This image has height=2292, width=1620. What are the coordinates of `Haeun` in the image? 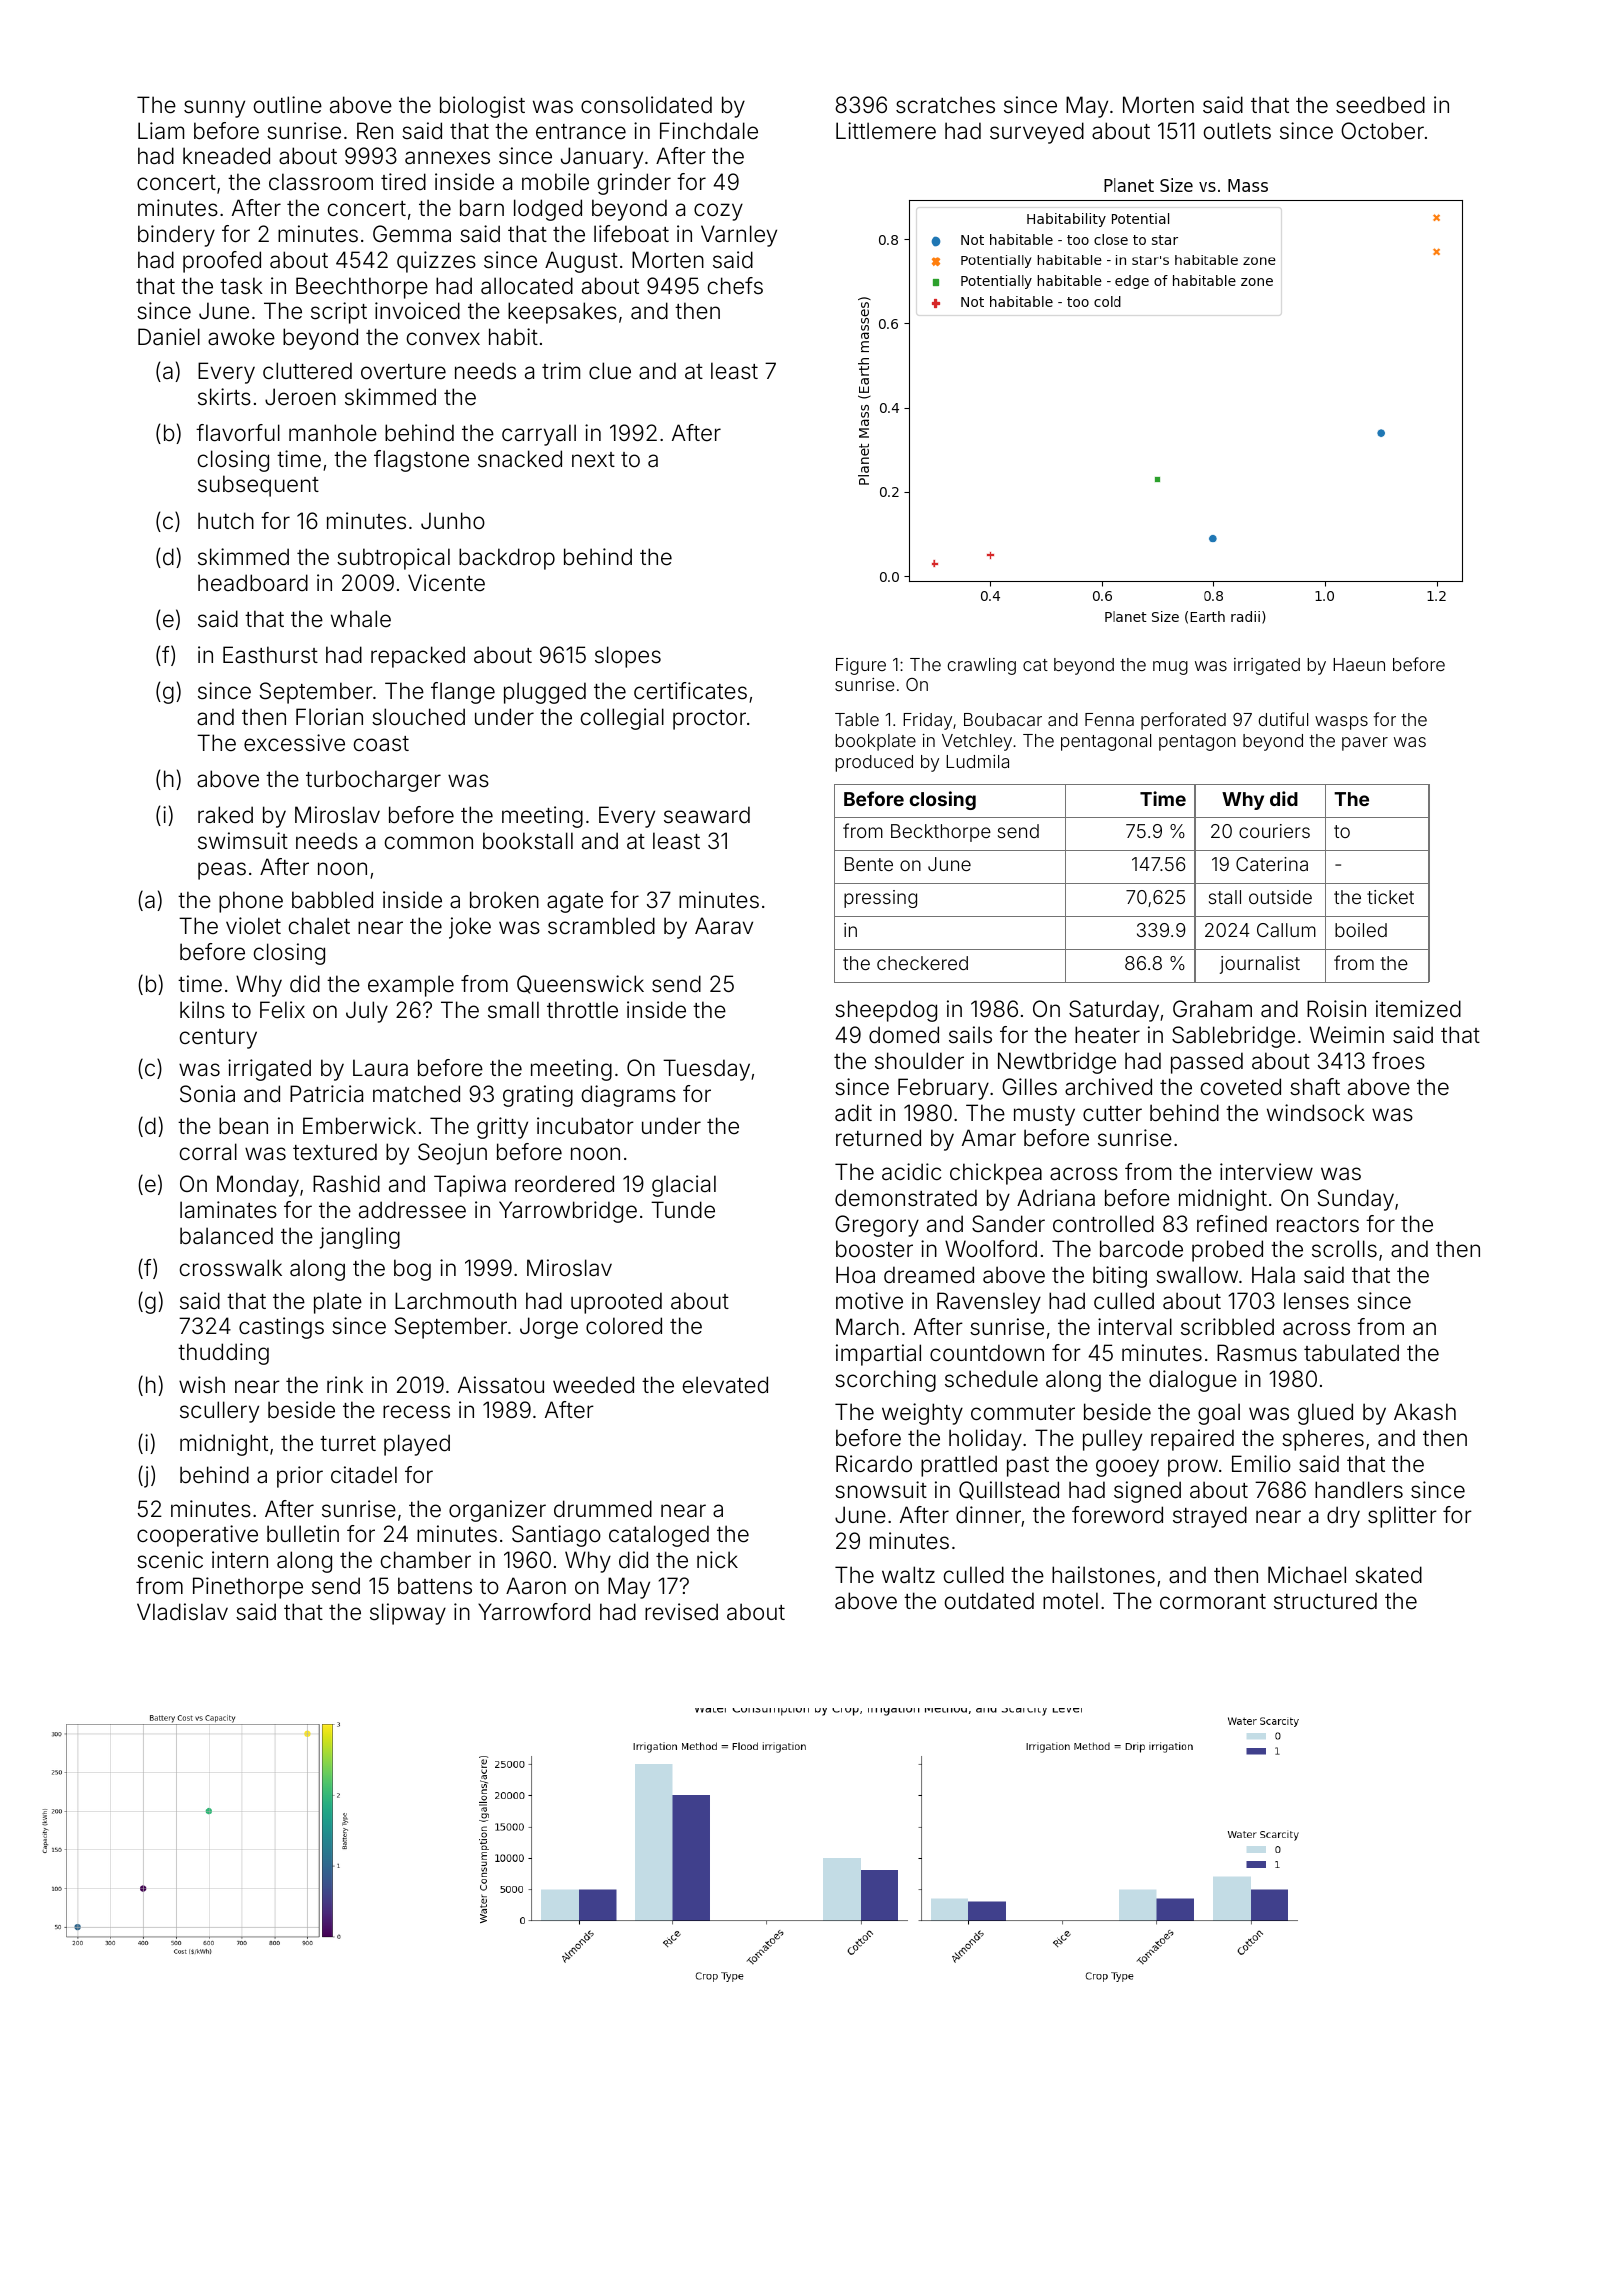 It's located at (1359, 664).
